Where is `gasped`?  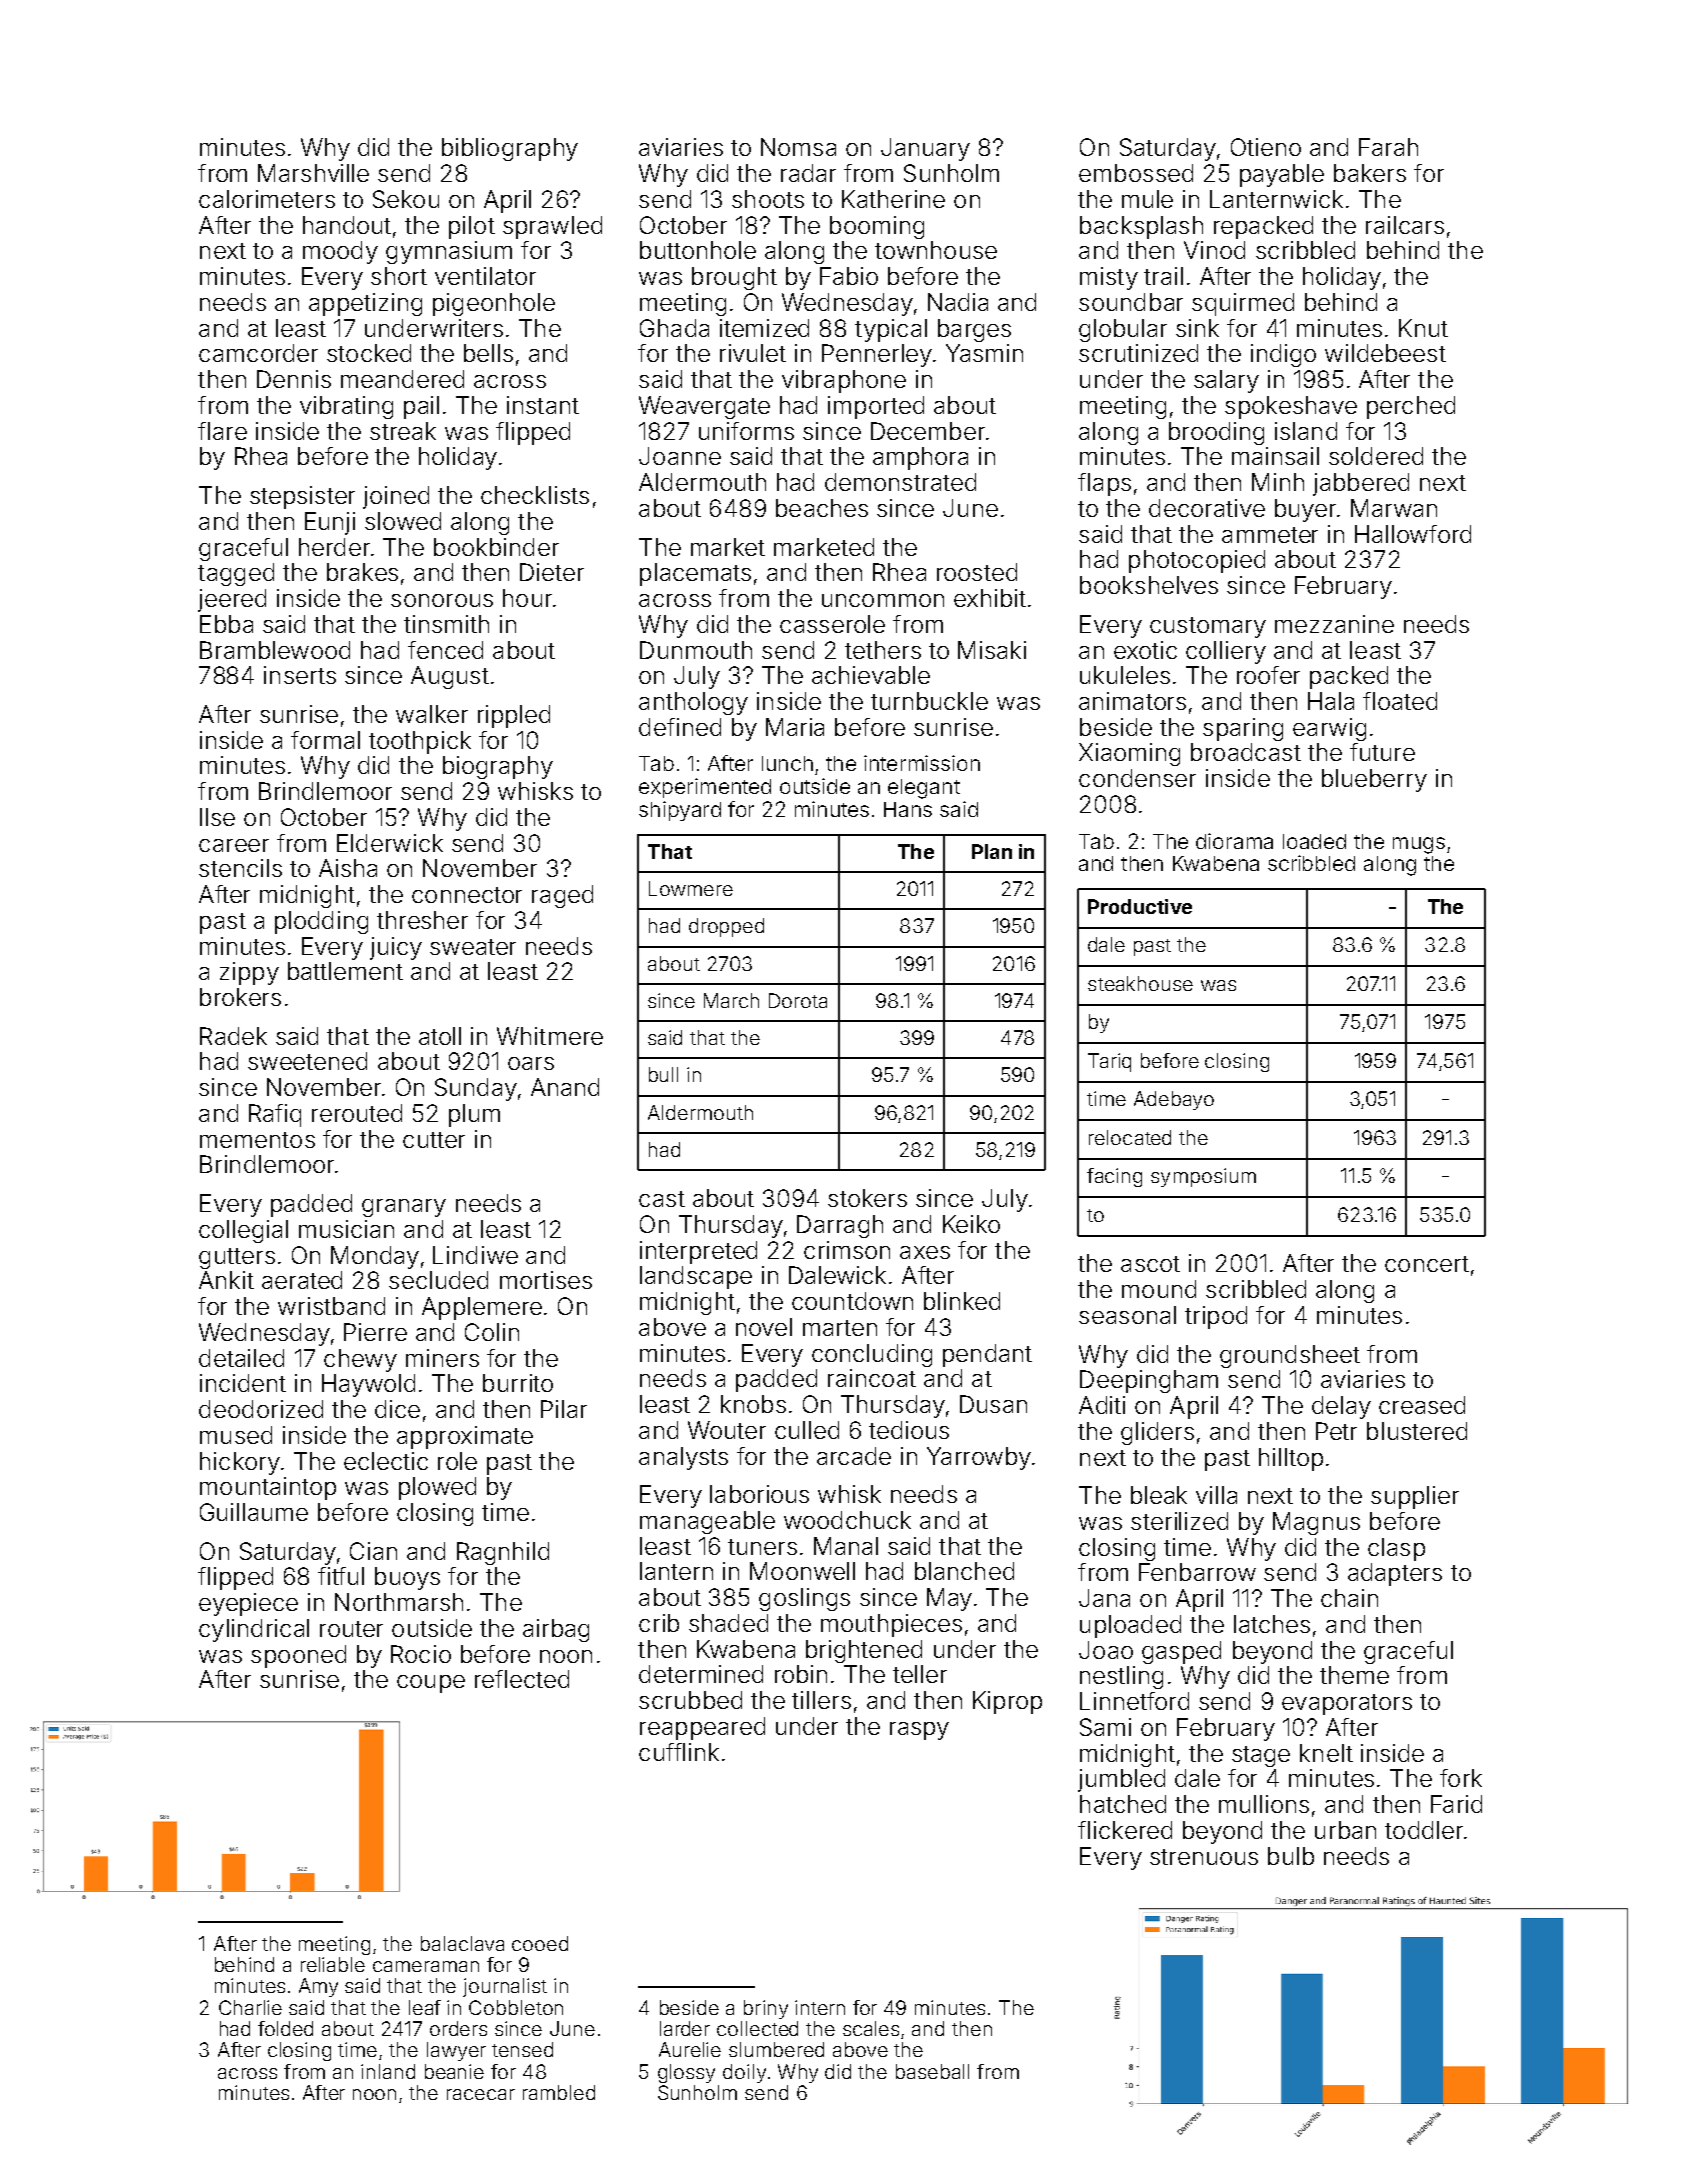 gasped is located at coordinates (1181, 1652).
